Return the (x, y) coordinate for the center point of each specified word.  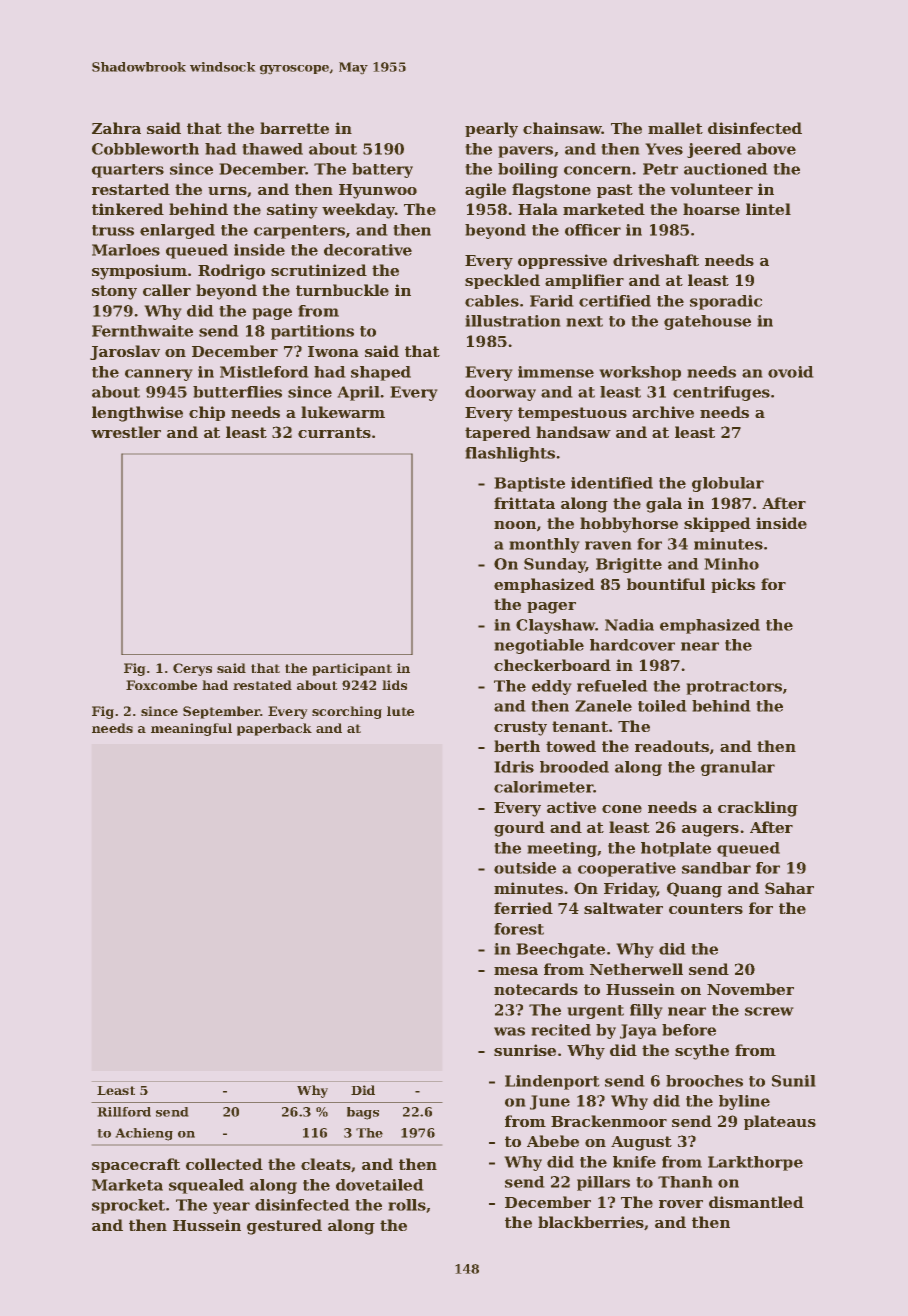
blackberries (591, 1222)
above (771, 149)
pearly (491, 130)
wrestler (126, 432)
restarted (131, 189)
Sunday (555, 565)
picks (733, 585)
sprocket (128, 1206)
